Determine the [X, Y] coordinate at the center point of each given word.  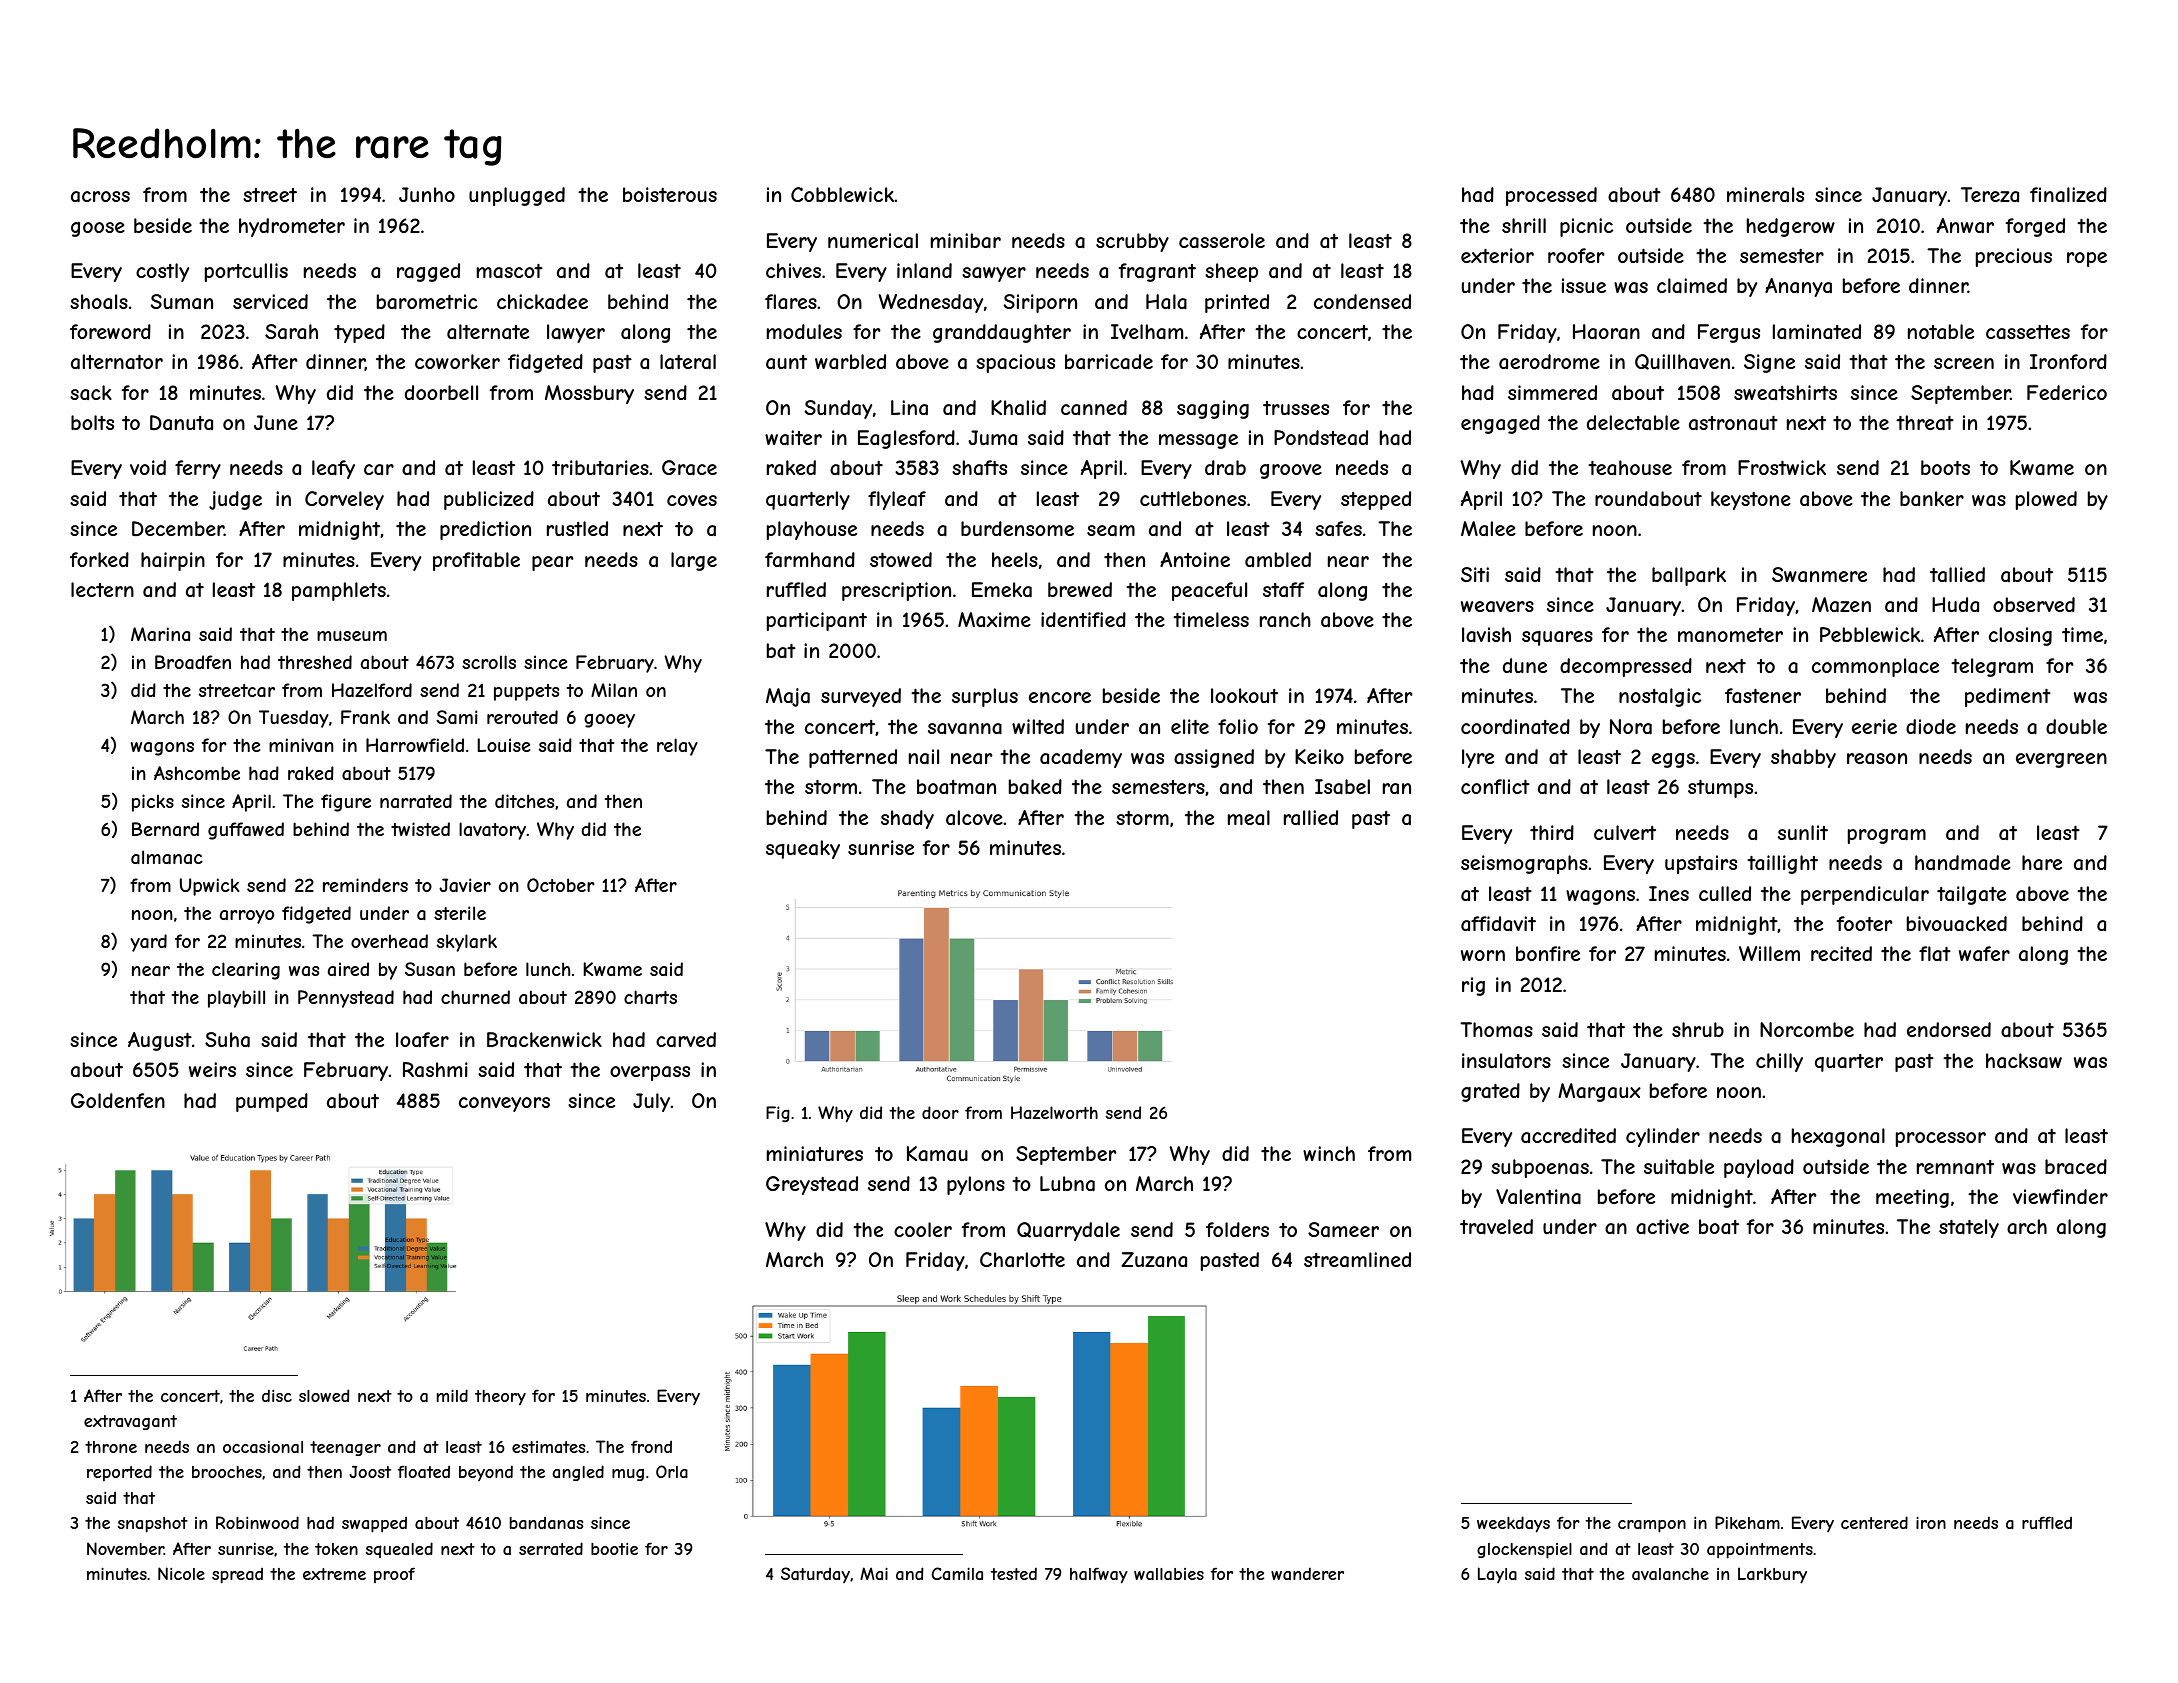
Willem [1769, 953]
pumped [272, 1102]
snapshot [153, 1525]
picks [153, 803]
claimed [1692, 286]
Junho [427, 194]
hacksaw [2024, 1061]
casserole [1222, 241]
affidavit [1498, 923]
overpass [650, 1073]
